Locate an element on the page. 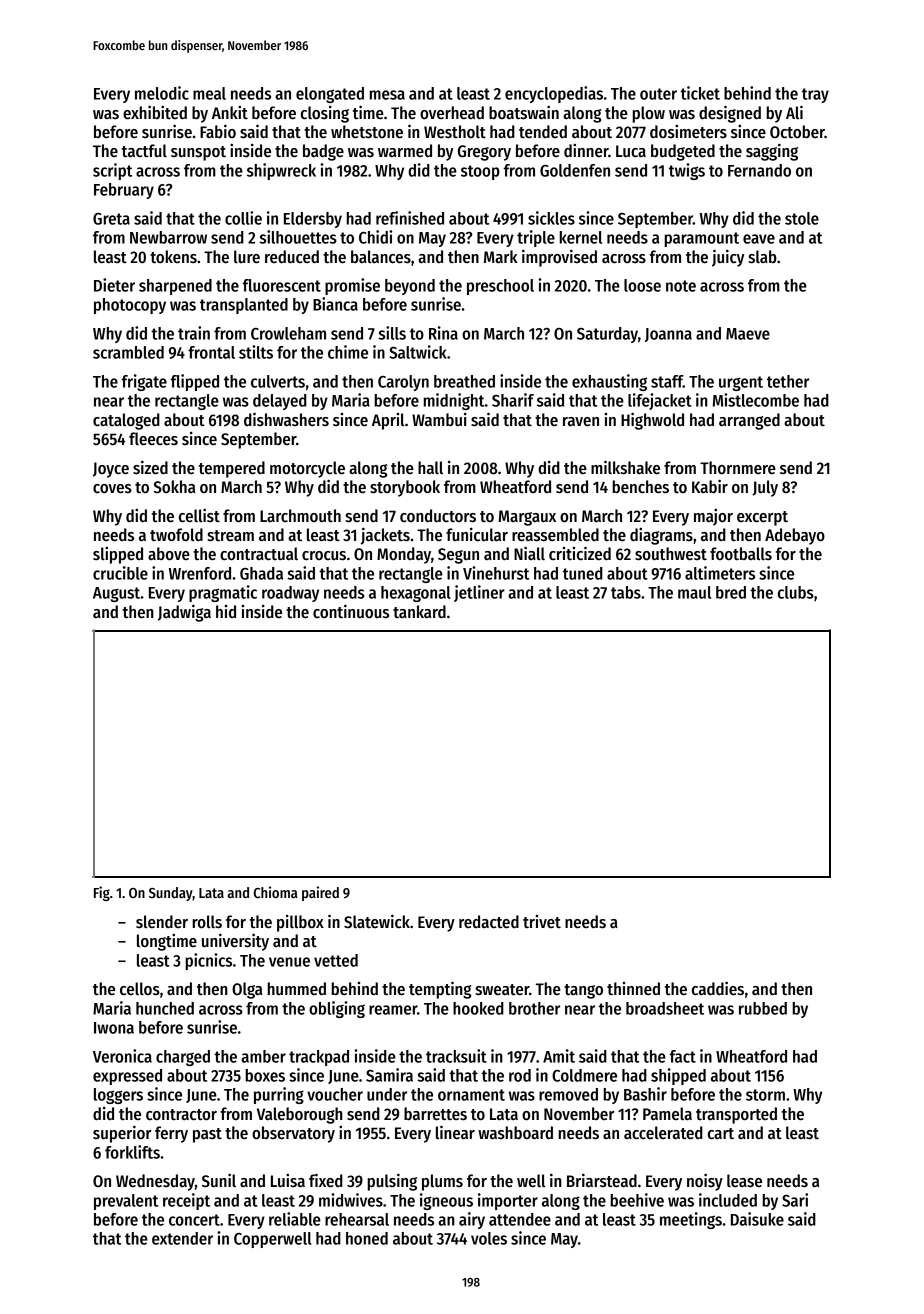 The height and width of the image is (1314, 924). Jadwiga is located at coordinates (184, 613).
